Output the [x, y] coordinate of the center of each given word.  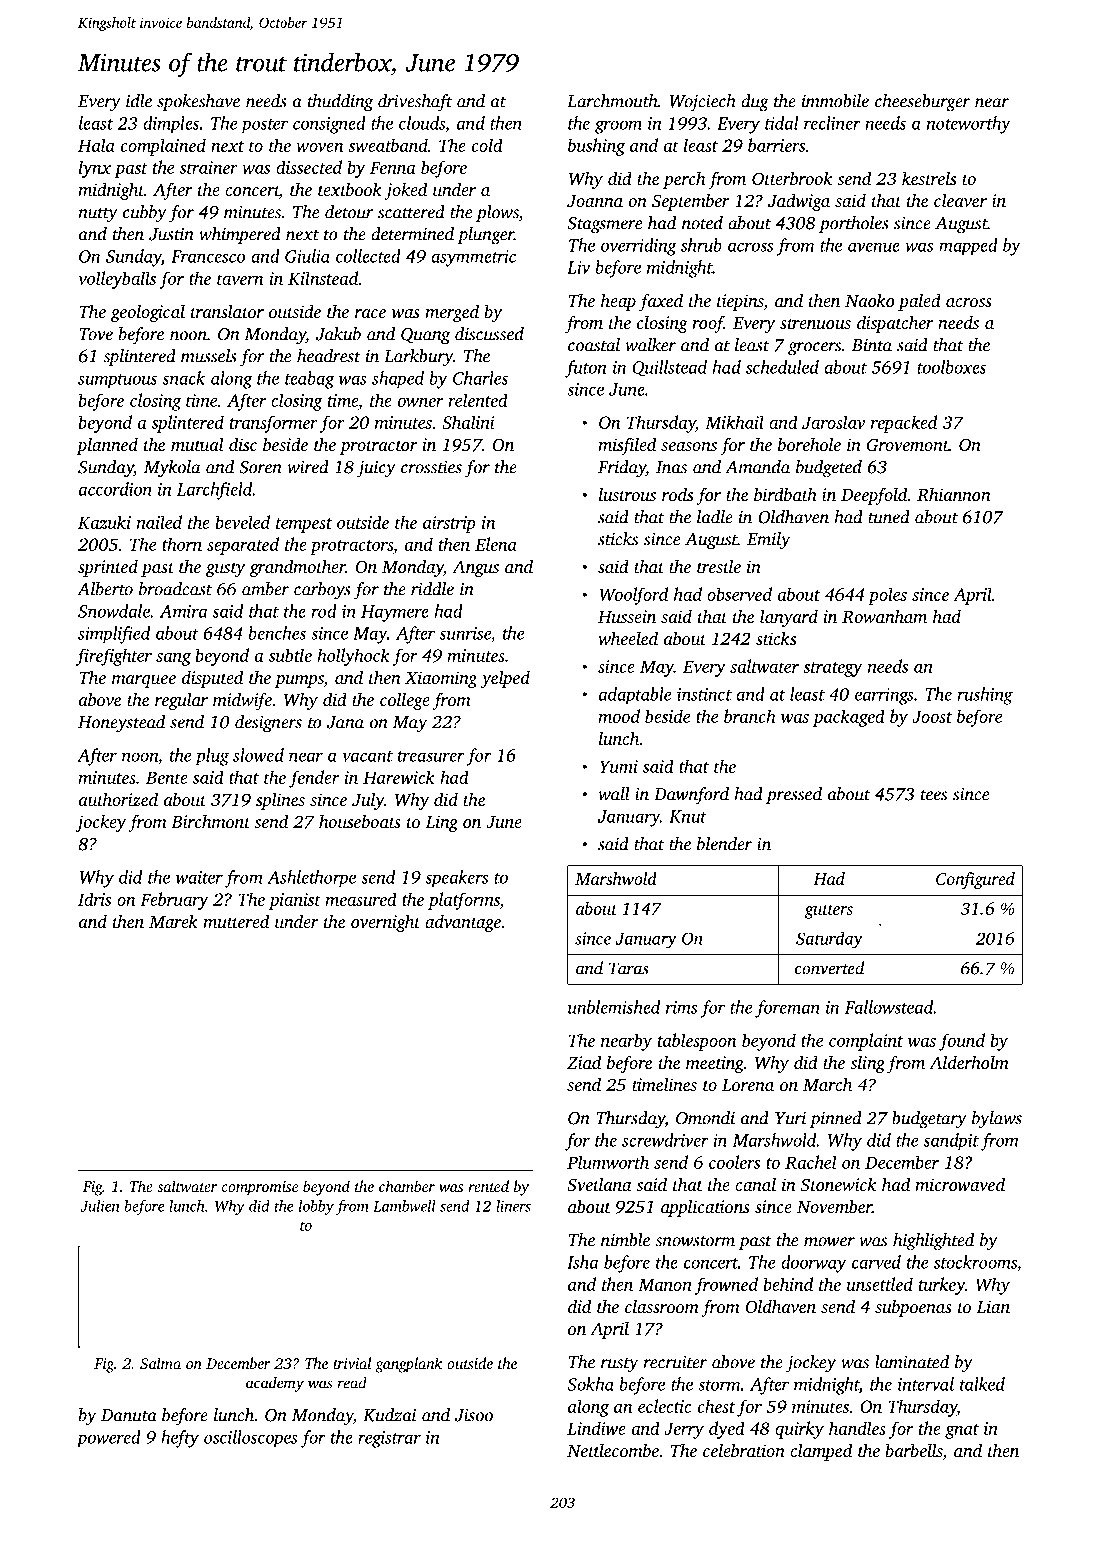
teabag [309, 380]
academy [275, 1384]
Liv [578, 267]
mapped [968, 246]
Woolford [634, 596]
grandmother [297, 568]
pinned [836, 1119]
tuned [889, 517]
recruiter [675, 1362]
